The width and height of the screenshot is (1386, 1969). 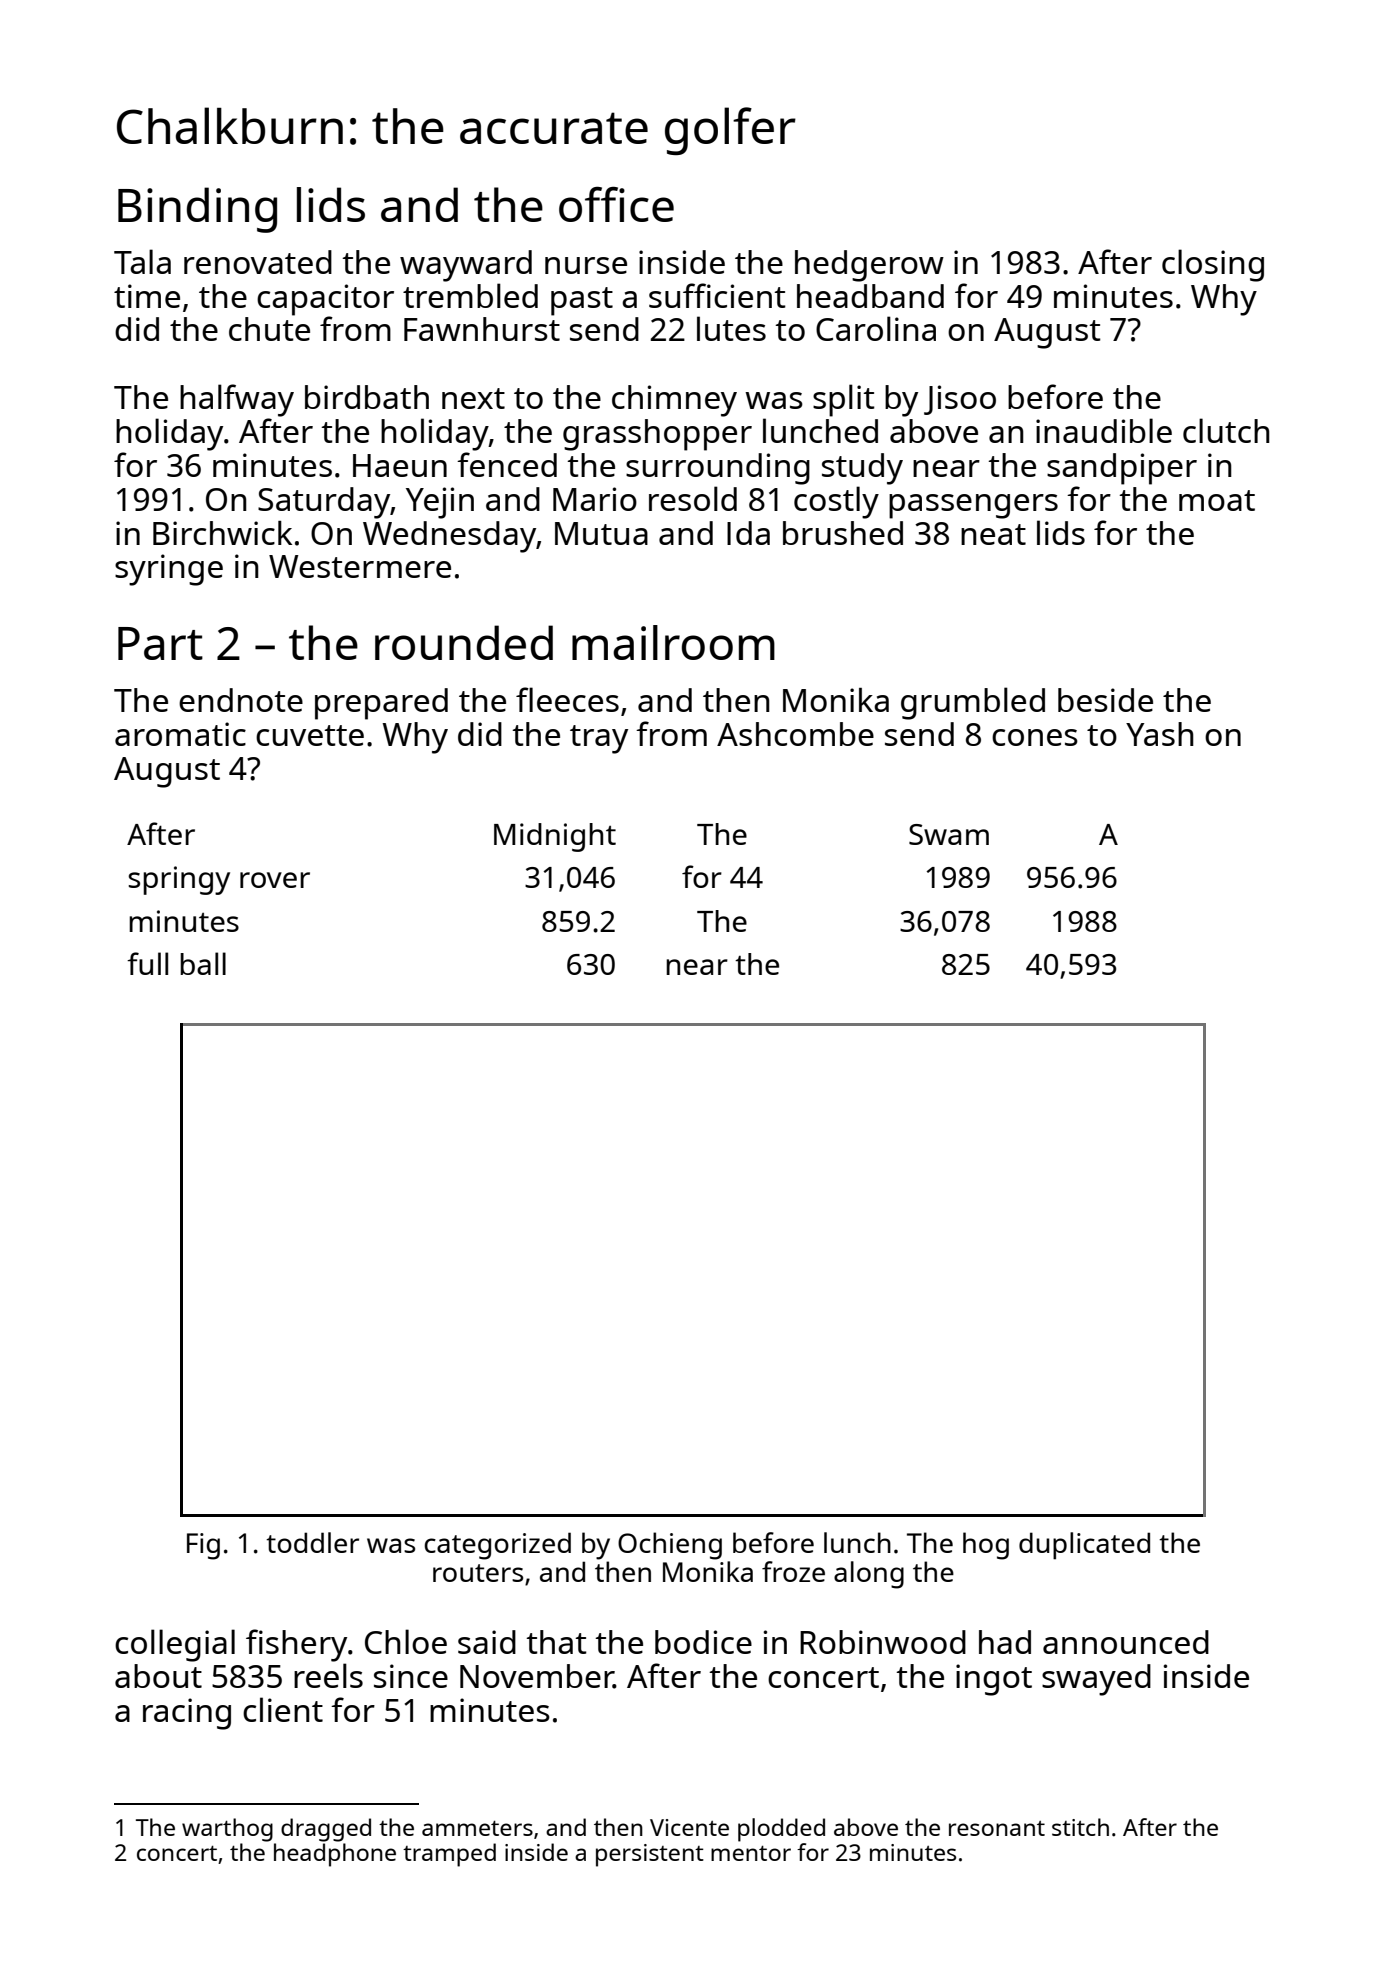 I want to click on split, so click(x=844, y=400).
